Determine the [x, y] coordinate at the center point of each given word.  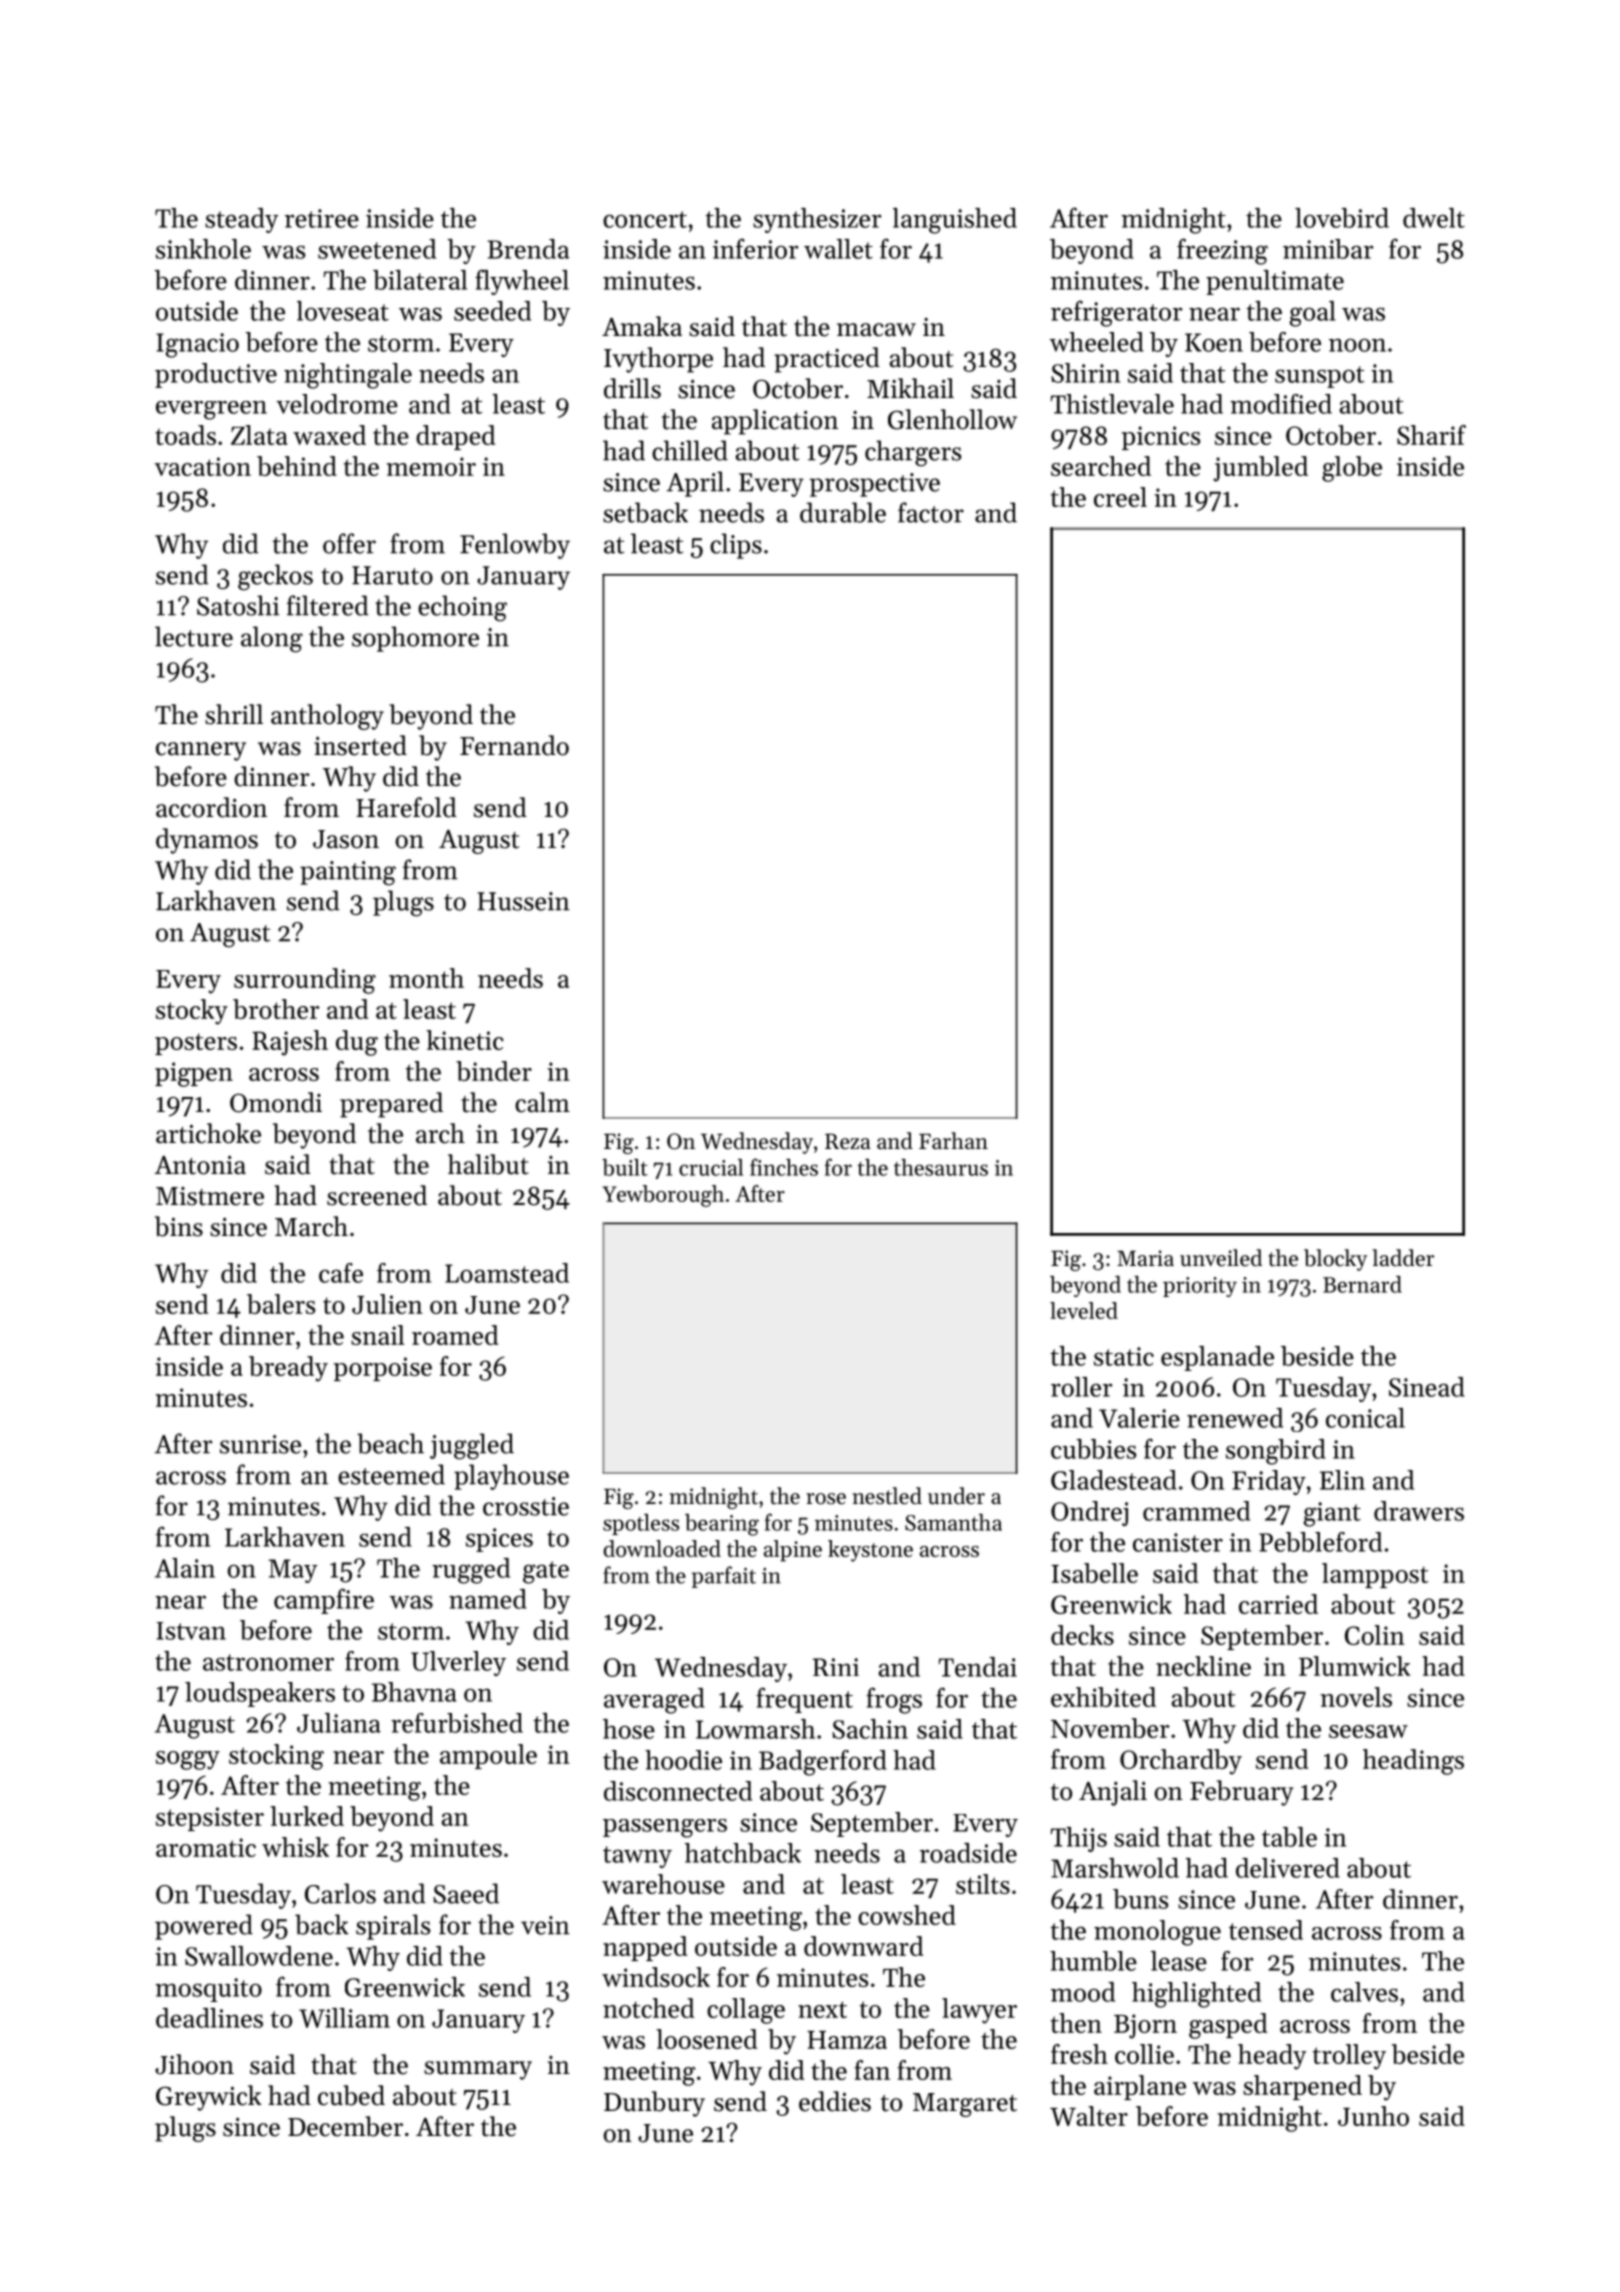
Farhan [953, 1140]
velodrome [337, 404]
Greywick [209, 2098]
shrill [234, 714]
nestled [887, 1496]
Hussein [523, 901]
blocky [1335, 1260]
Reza [848, 1141]
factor [931, 512]
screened [377, 1195]
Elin [1342, 1480]
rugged [471, 1571]
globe [1352, 469]
